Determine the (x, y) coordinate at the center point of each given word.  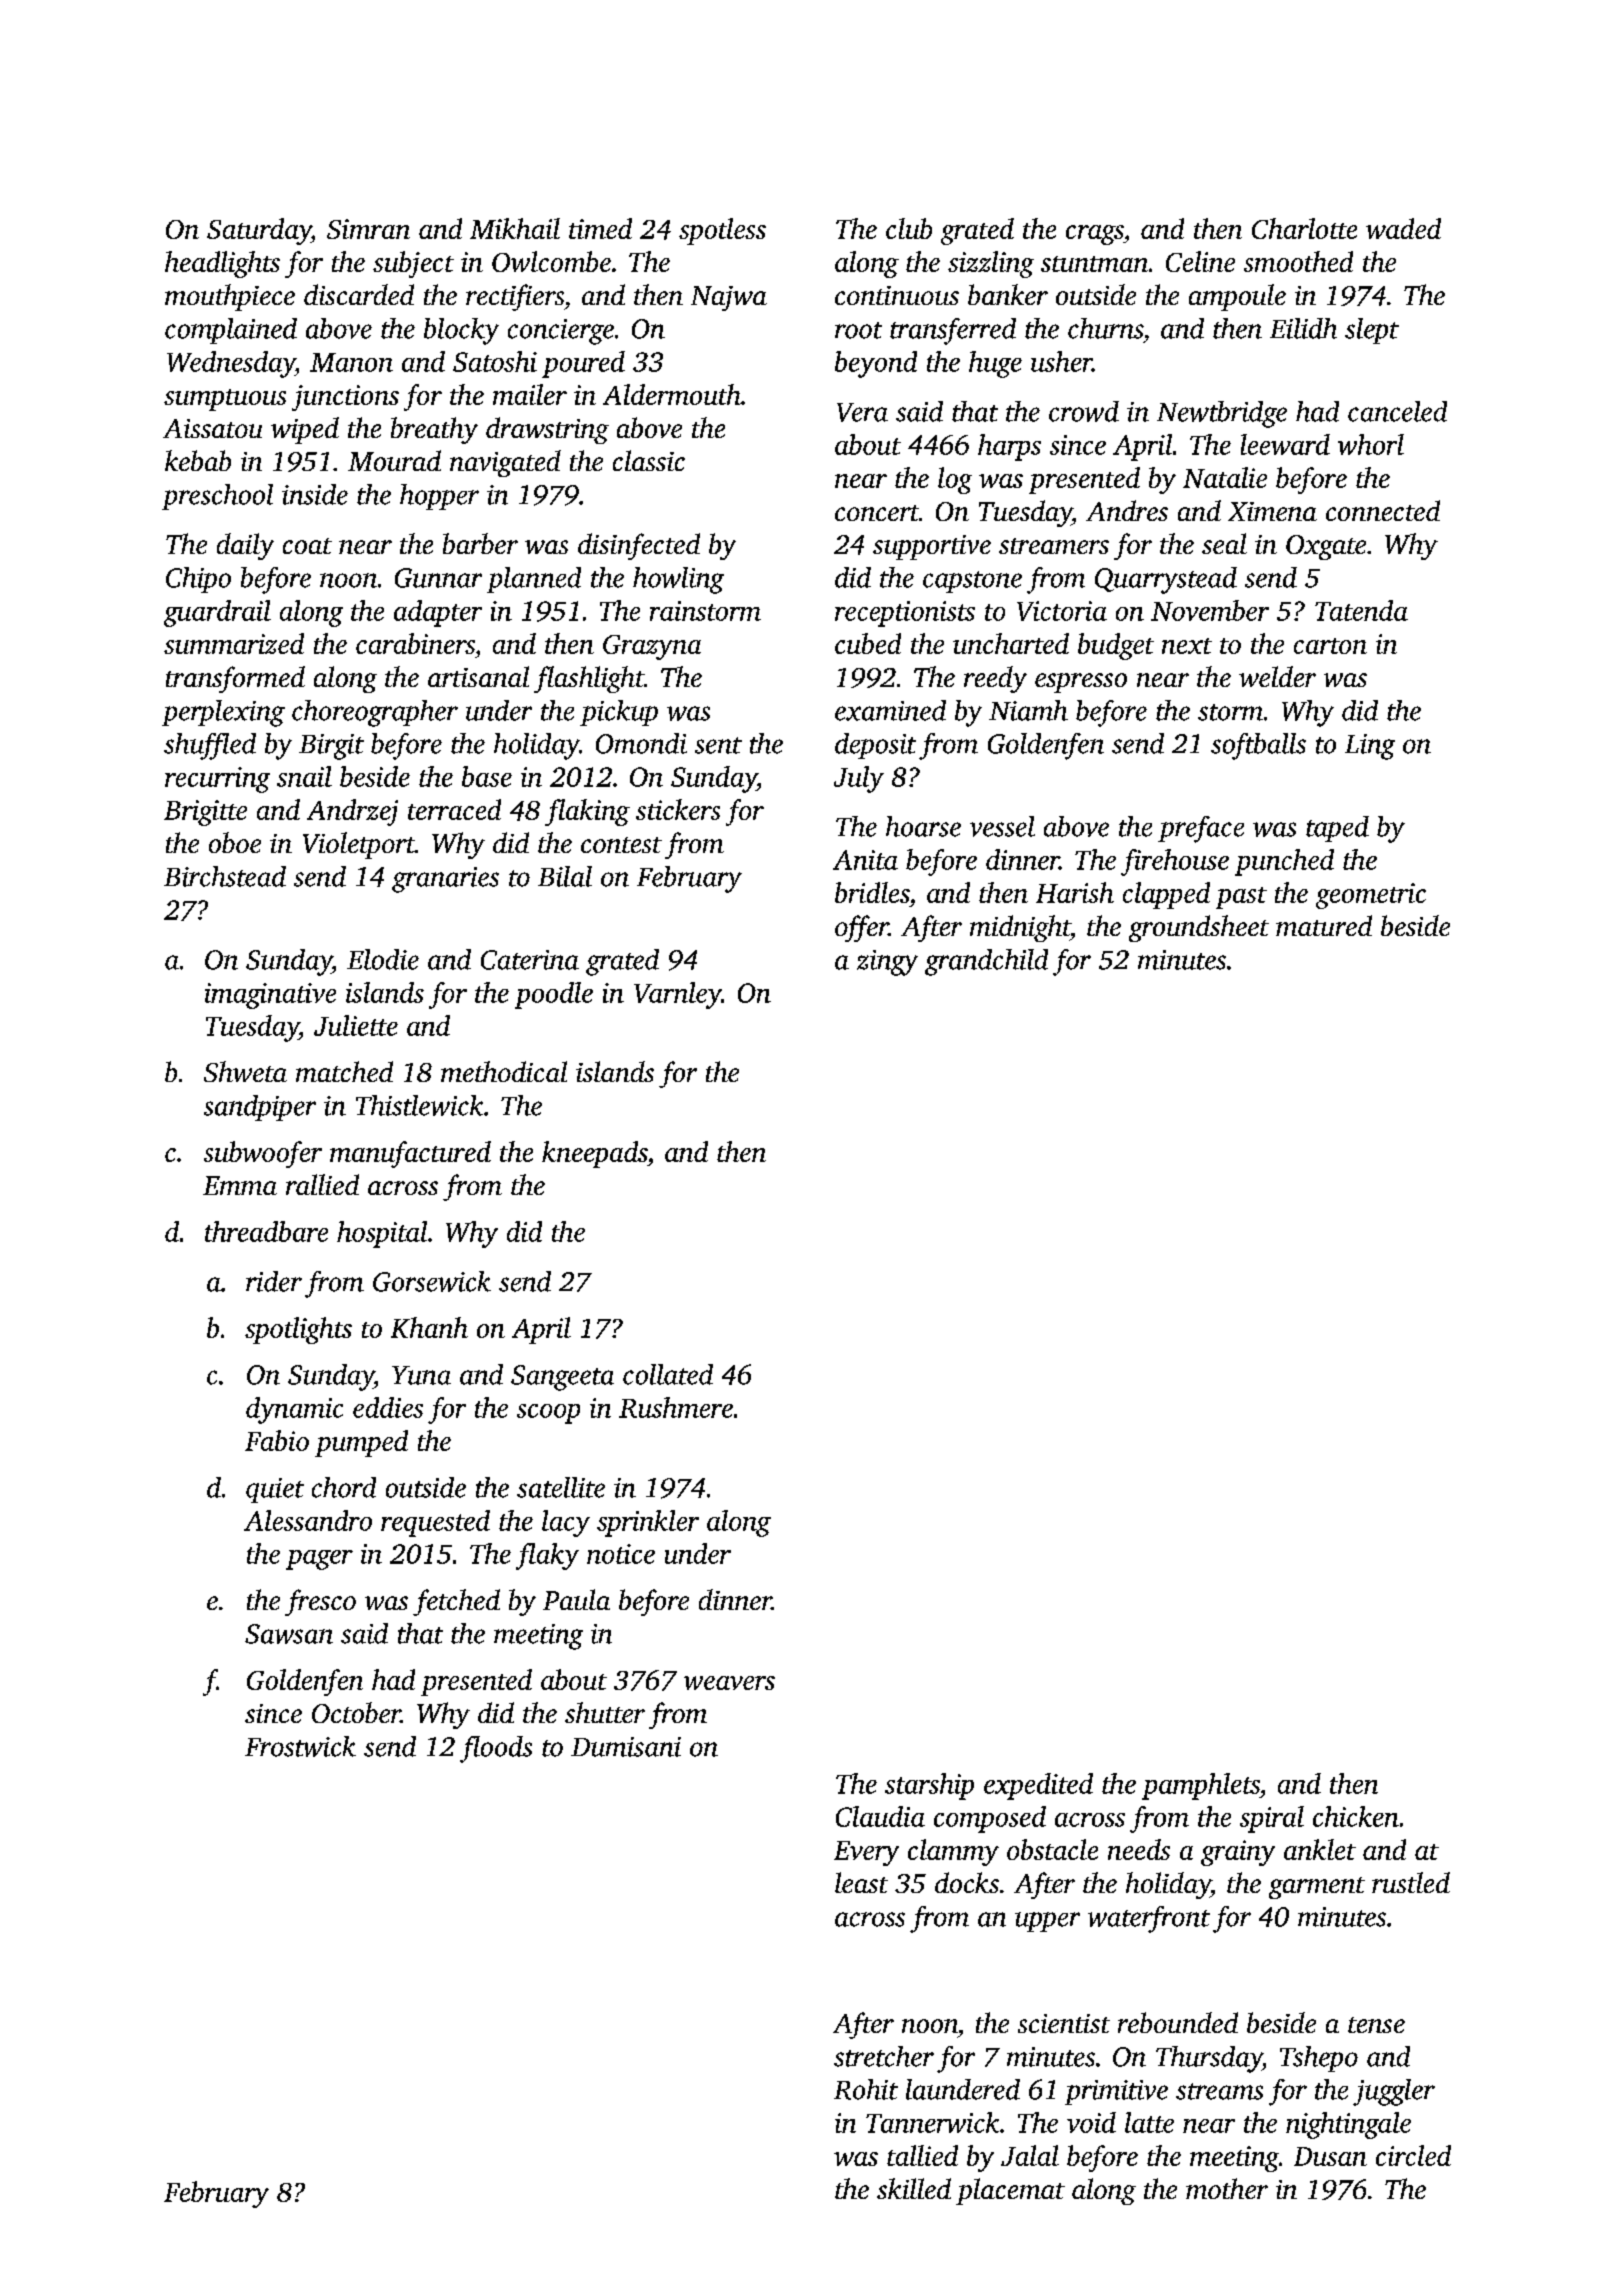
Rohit (866, 2089)
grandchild (986, 962)
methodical (504, 1071)
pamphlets (1201, 1786)
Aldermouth (672, 394)
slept (1372, 331)
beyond (876, 364)
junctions (345, 398)
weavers (729, 1683)
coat (307, 546)
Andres (1127, 510)
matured (1324, 925)
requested (435, 1523)
